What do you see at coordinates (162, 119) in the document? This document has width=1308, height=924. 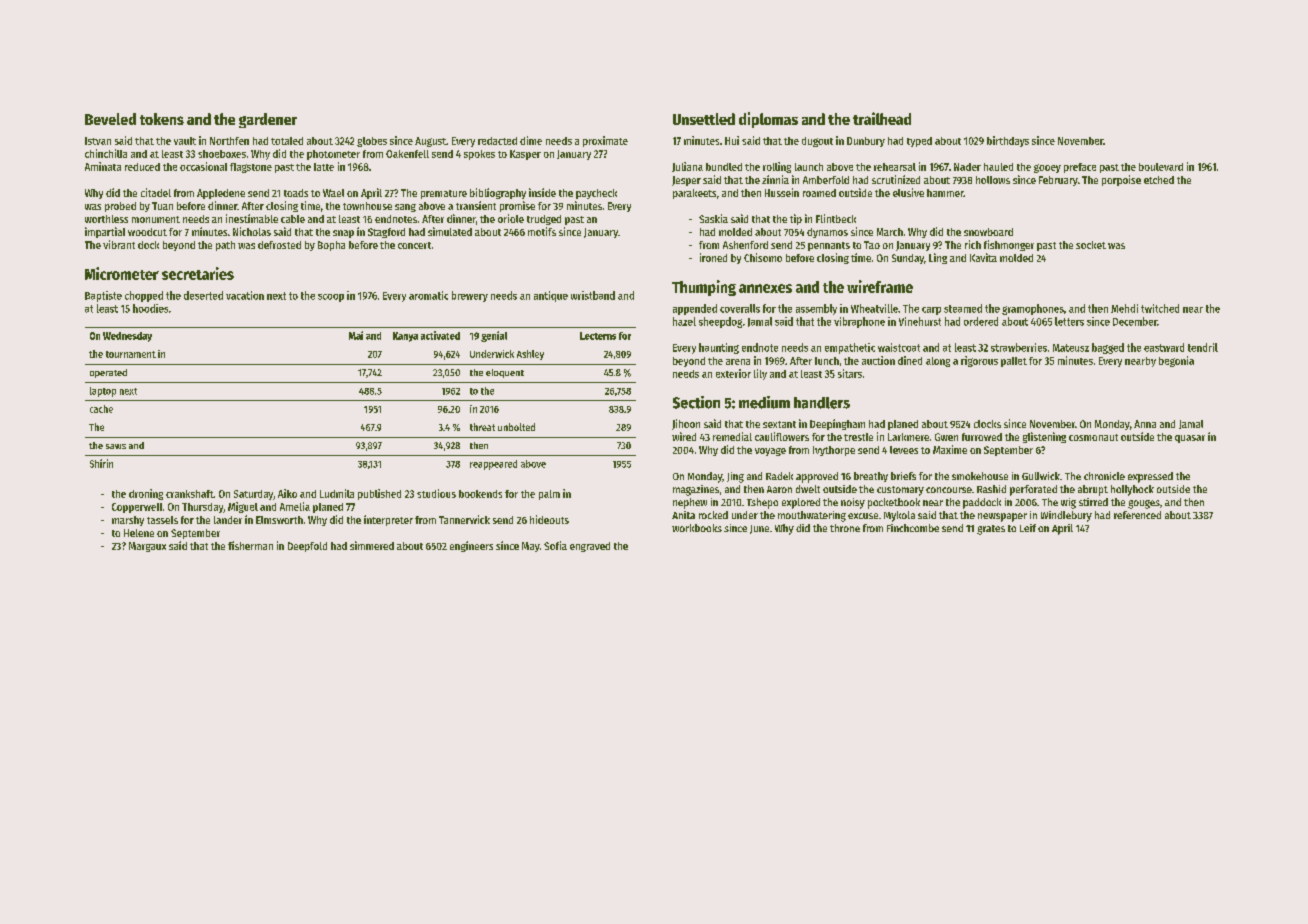 I see `tokens` at bounding box center [162, 119].
